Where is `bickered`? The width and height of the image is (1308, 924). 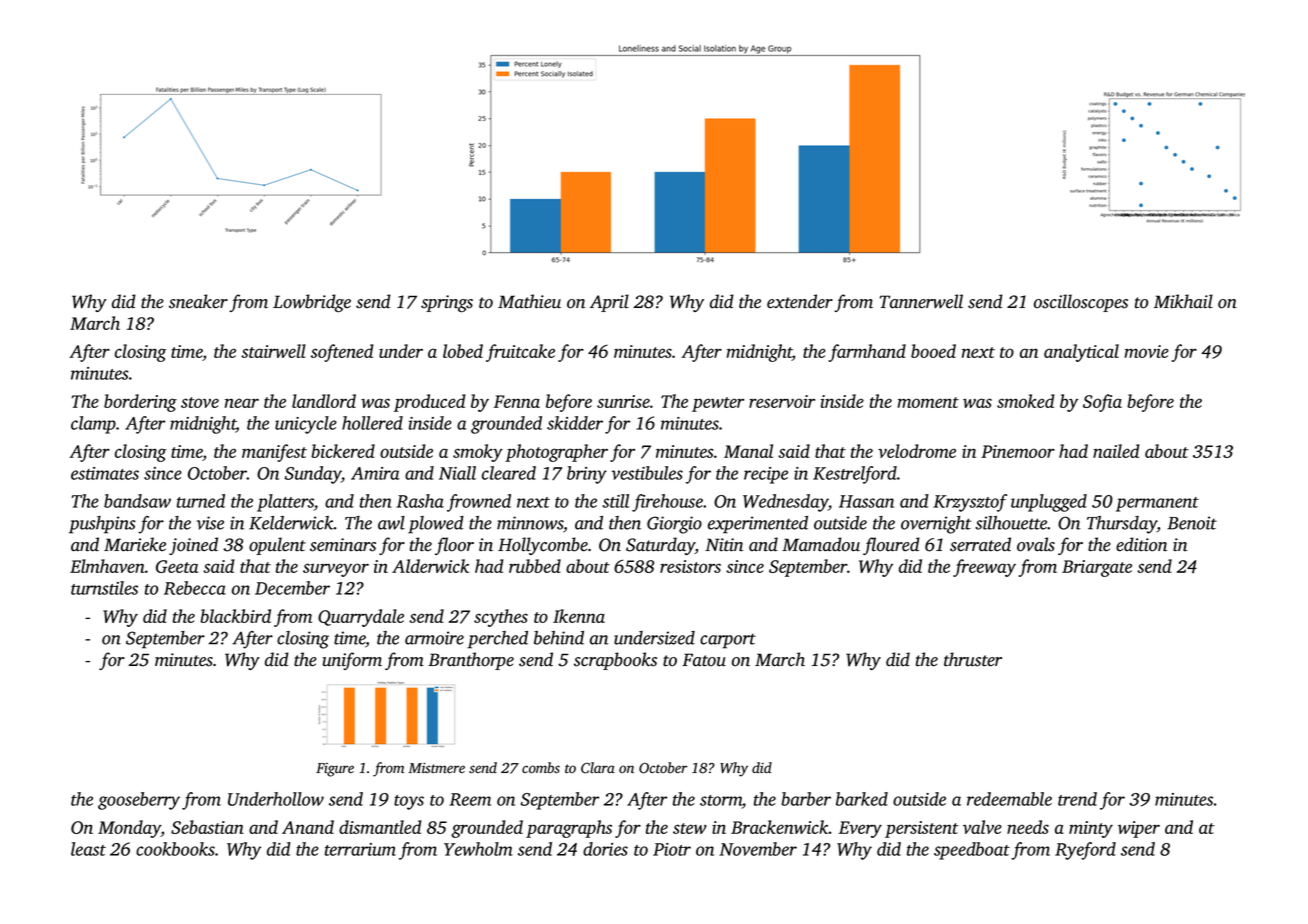 bickered is located at coordinates (343, 451).
